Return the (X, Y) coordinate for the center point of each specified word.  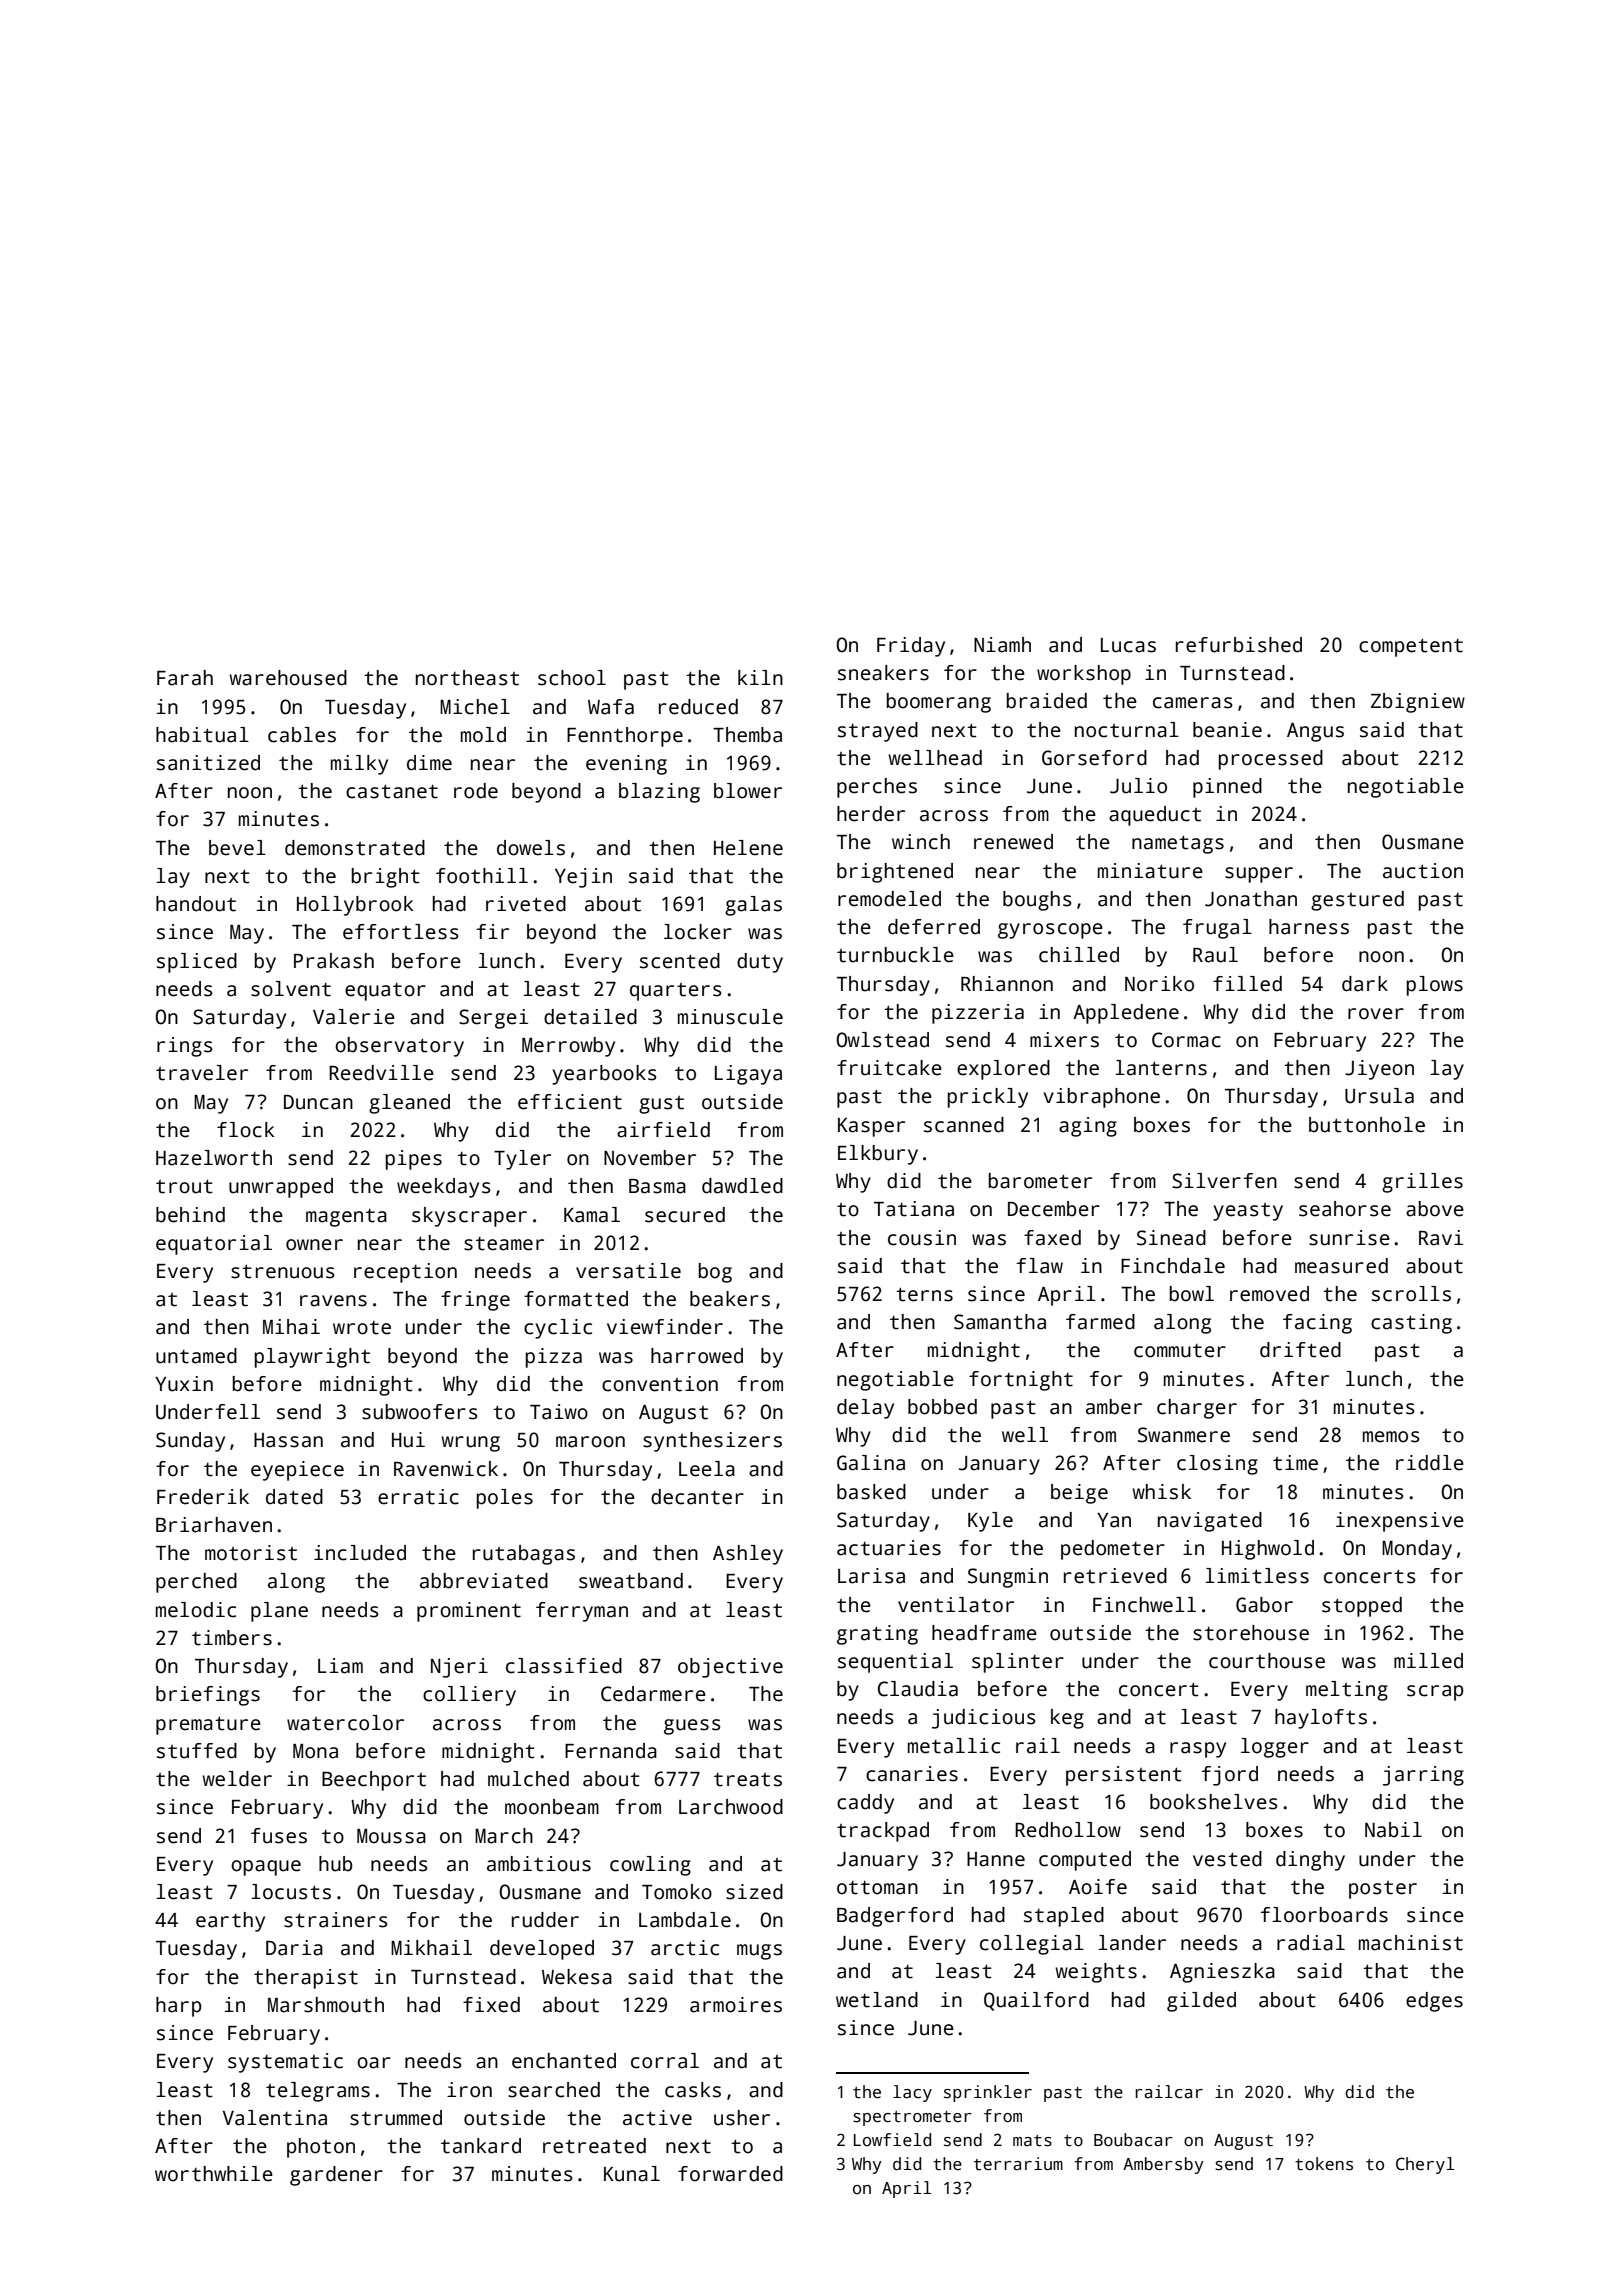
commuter (1180, 1351)
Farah (185, 678)
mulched (528, 1779)
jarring (1423, 1776)
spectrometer (912, 2118)
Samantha (1000, 1322)
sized (754, 1892)
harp (179, 2007)
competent (1411, 647)
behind (190, 1215)
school (572, 678)
